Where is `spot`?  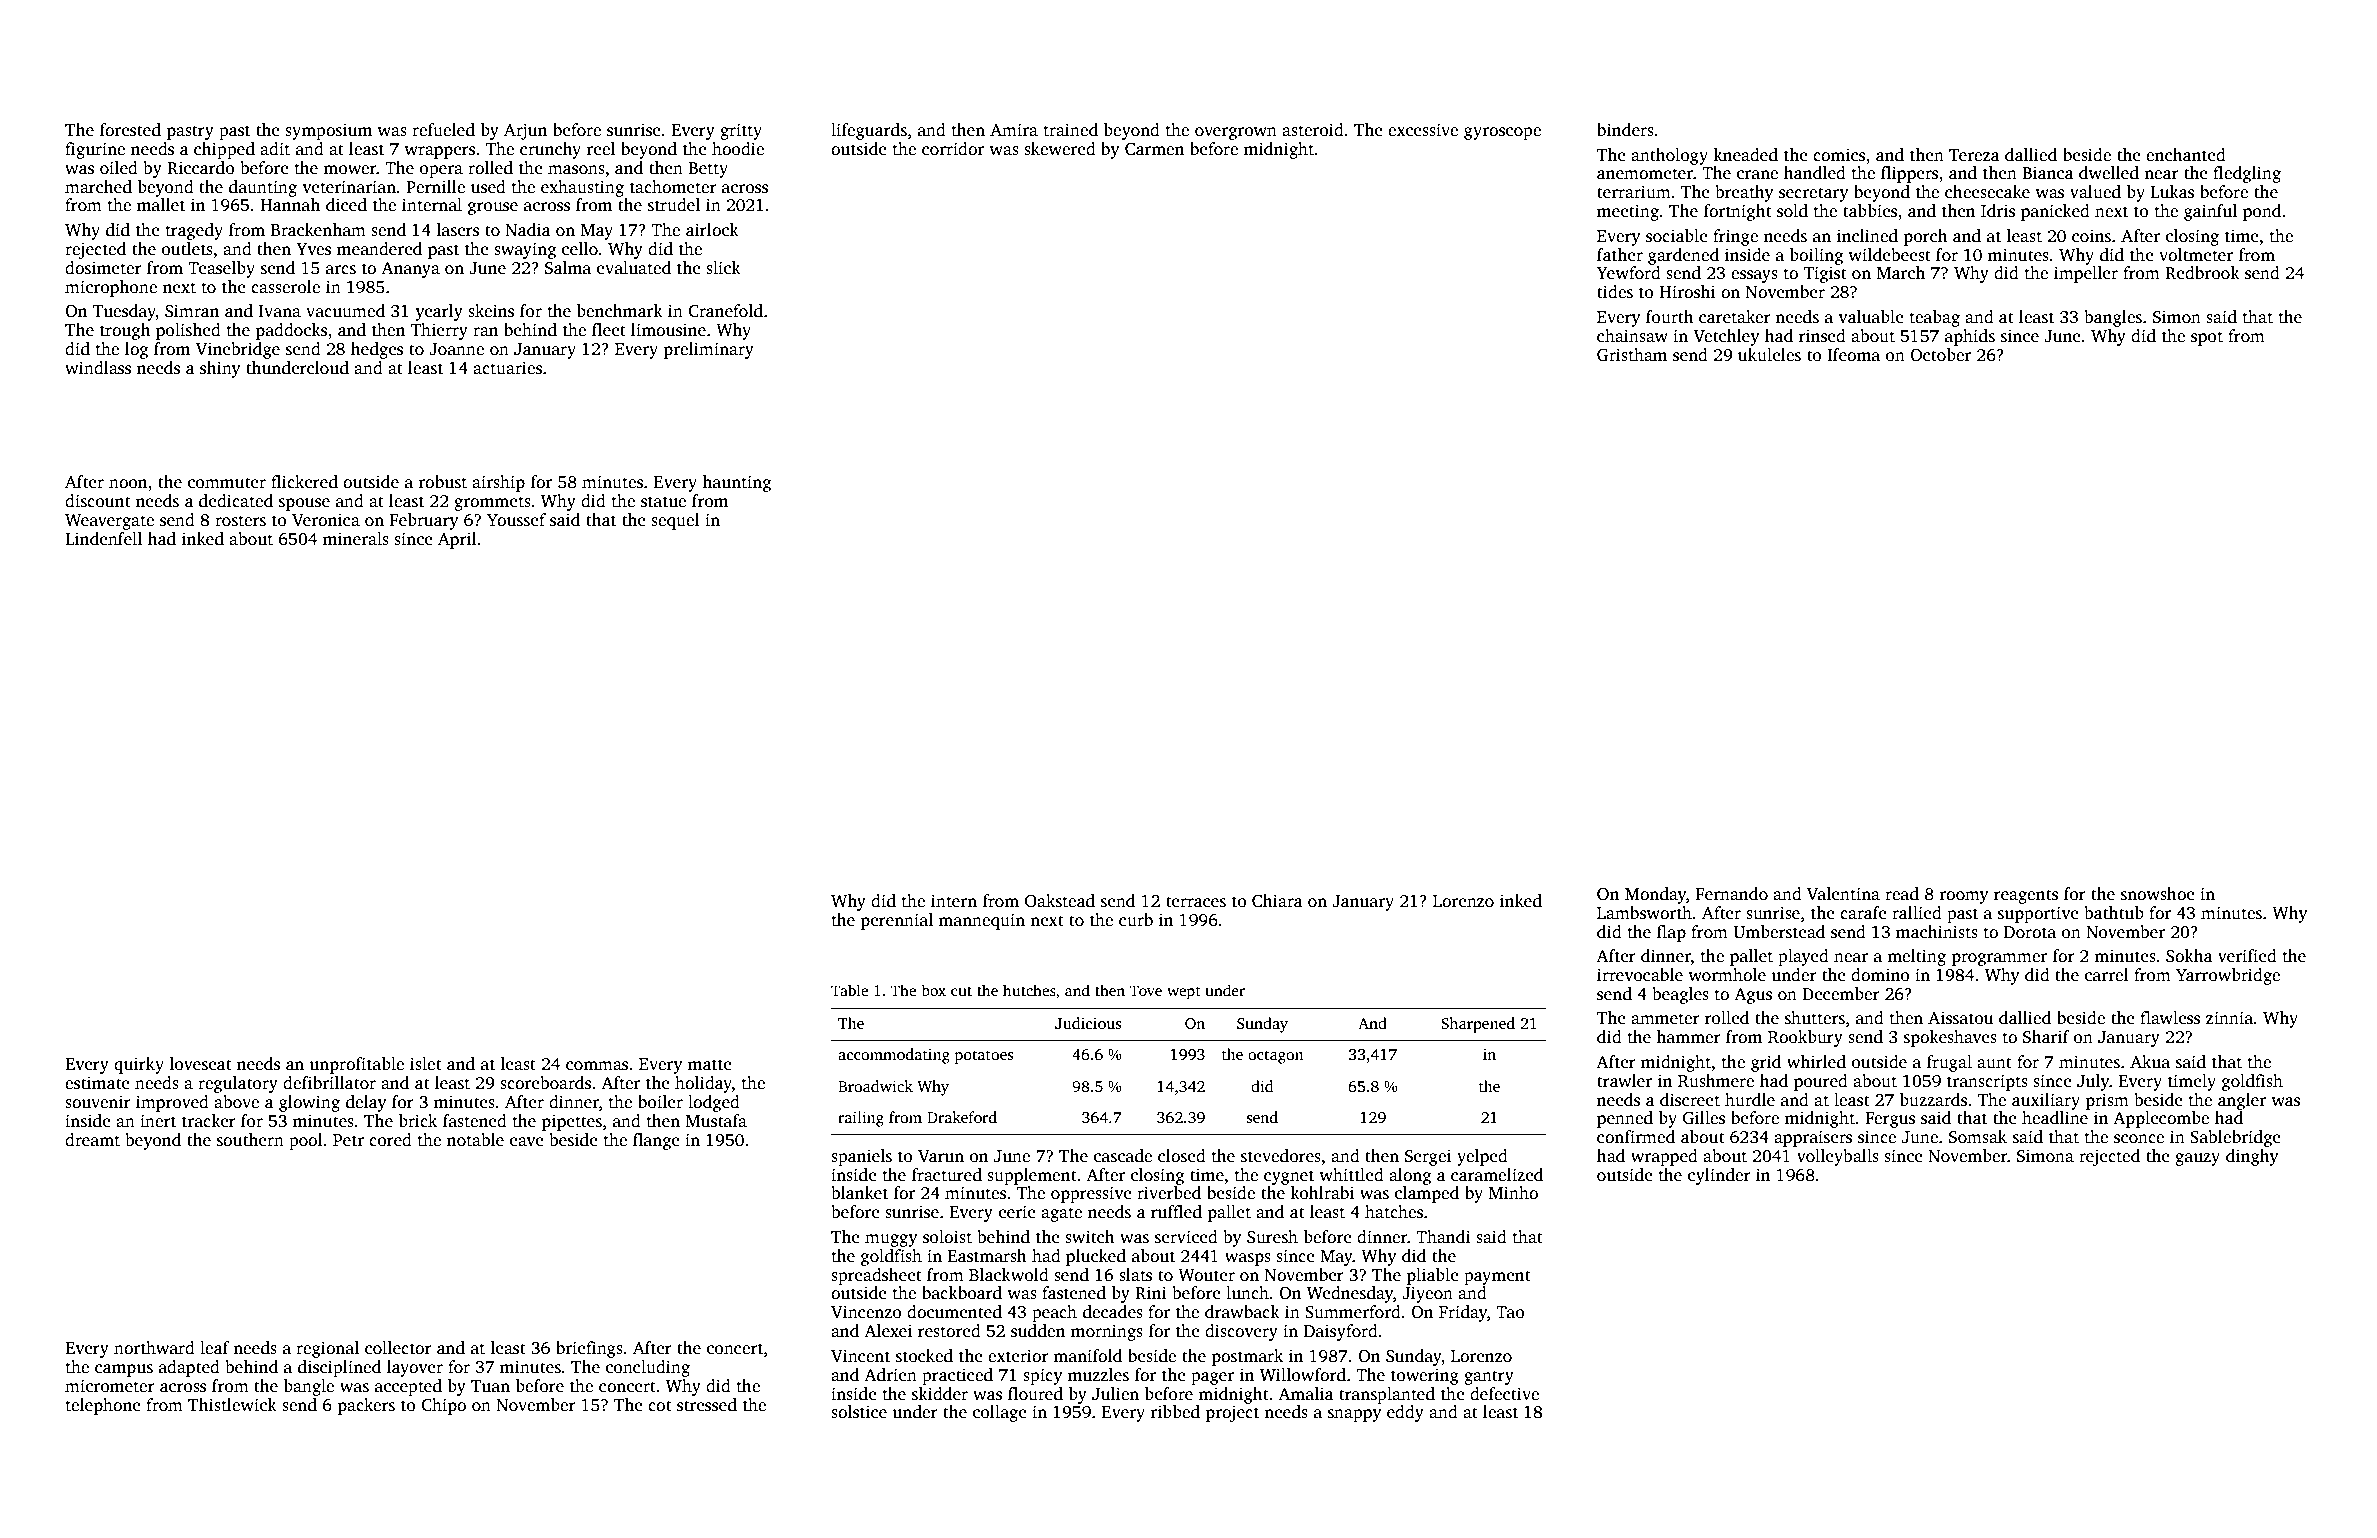
spot is located at coordinates (2207, 338).
